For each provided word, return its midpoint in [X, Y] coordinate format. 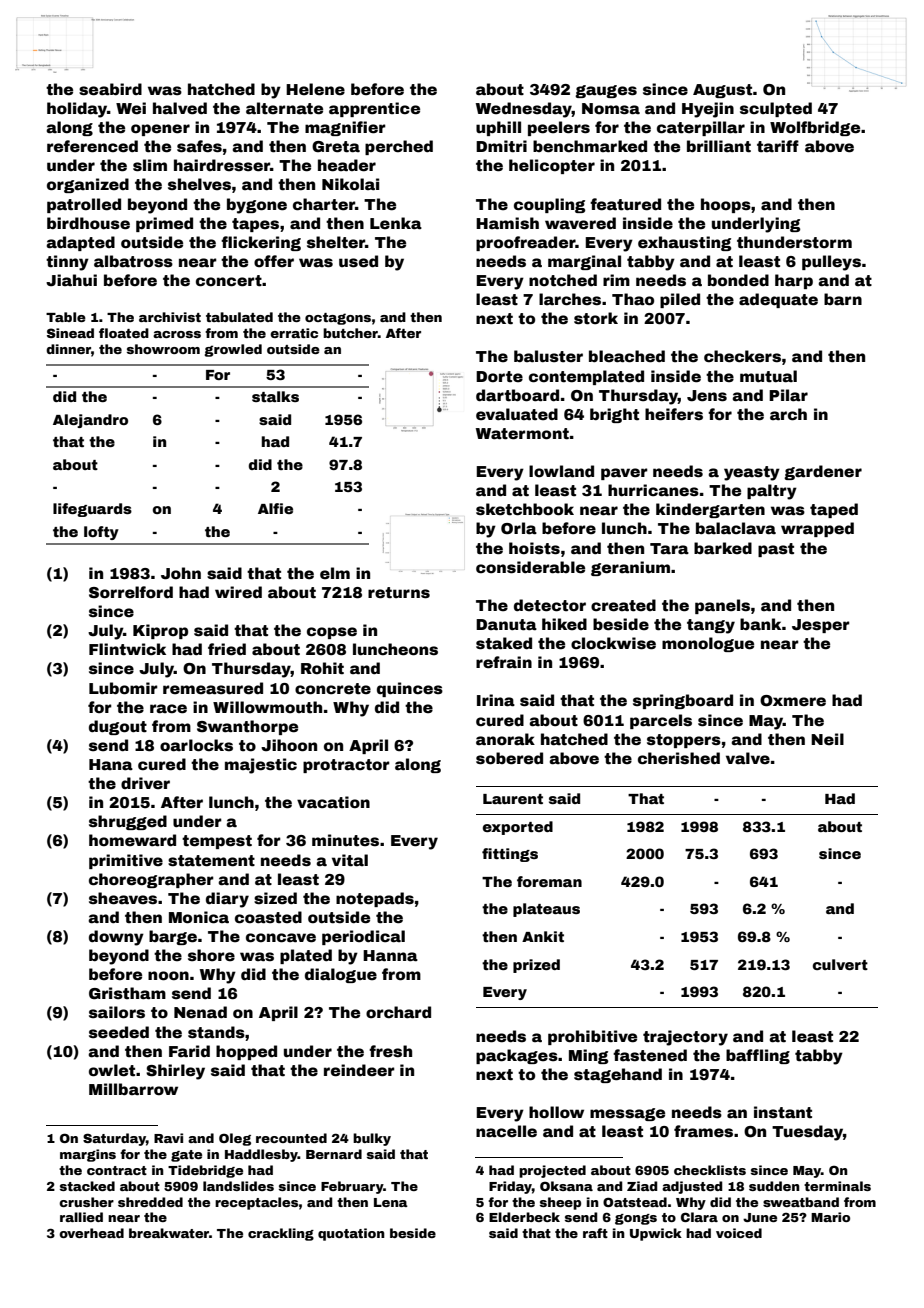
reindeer [359, 1070]
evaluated [517, 414]
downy [116, 938]
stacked [87, 1186]
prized [536, 966]
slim [150, 165]
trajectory [685, 1038]
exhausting [684, 243]
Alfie [275, 508]
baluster [548, 356]
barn [843, 299]
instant [783, 1112]
